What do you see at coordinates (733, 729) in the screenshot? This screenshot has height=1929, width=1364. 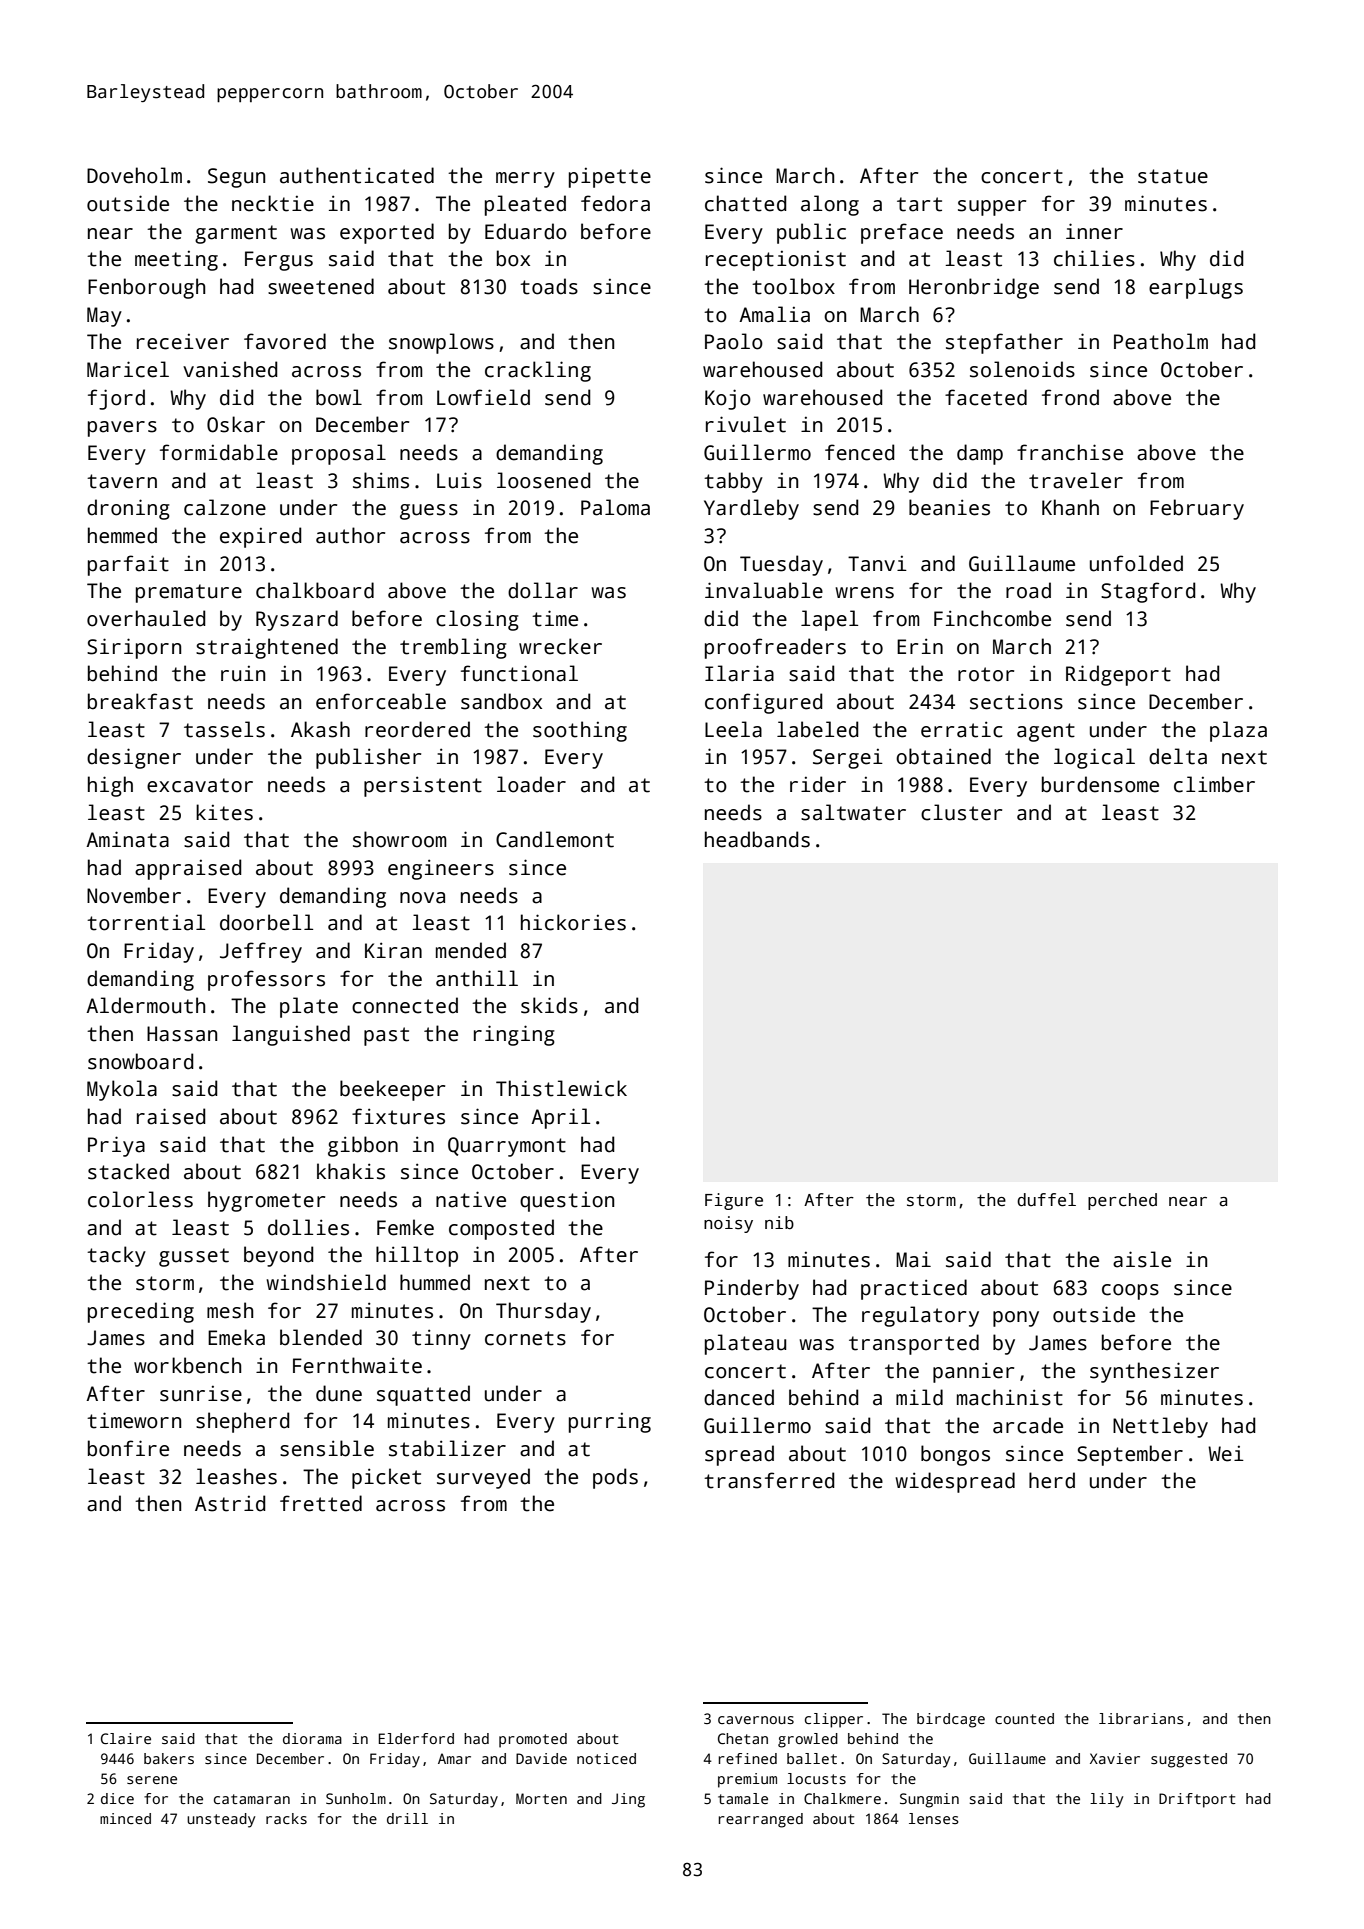 I see `Leela` at bounding box center [733, 729].
